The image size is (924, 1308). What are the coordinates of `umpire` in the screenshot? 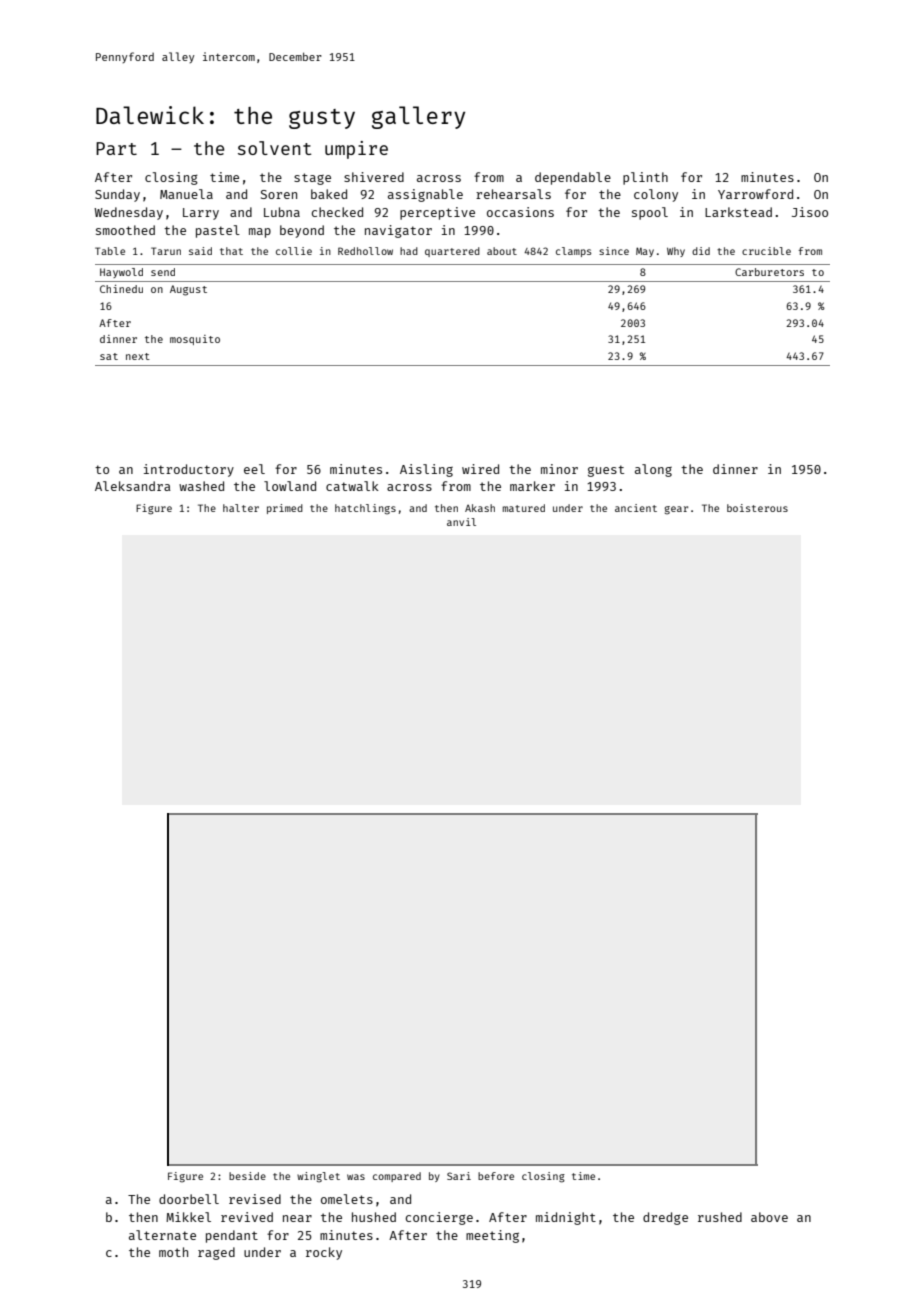 It's located at (356, 150).
